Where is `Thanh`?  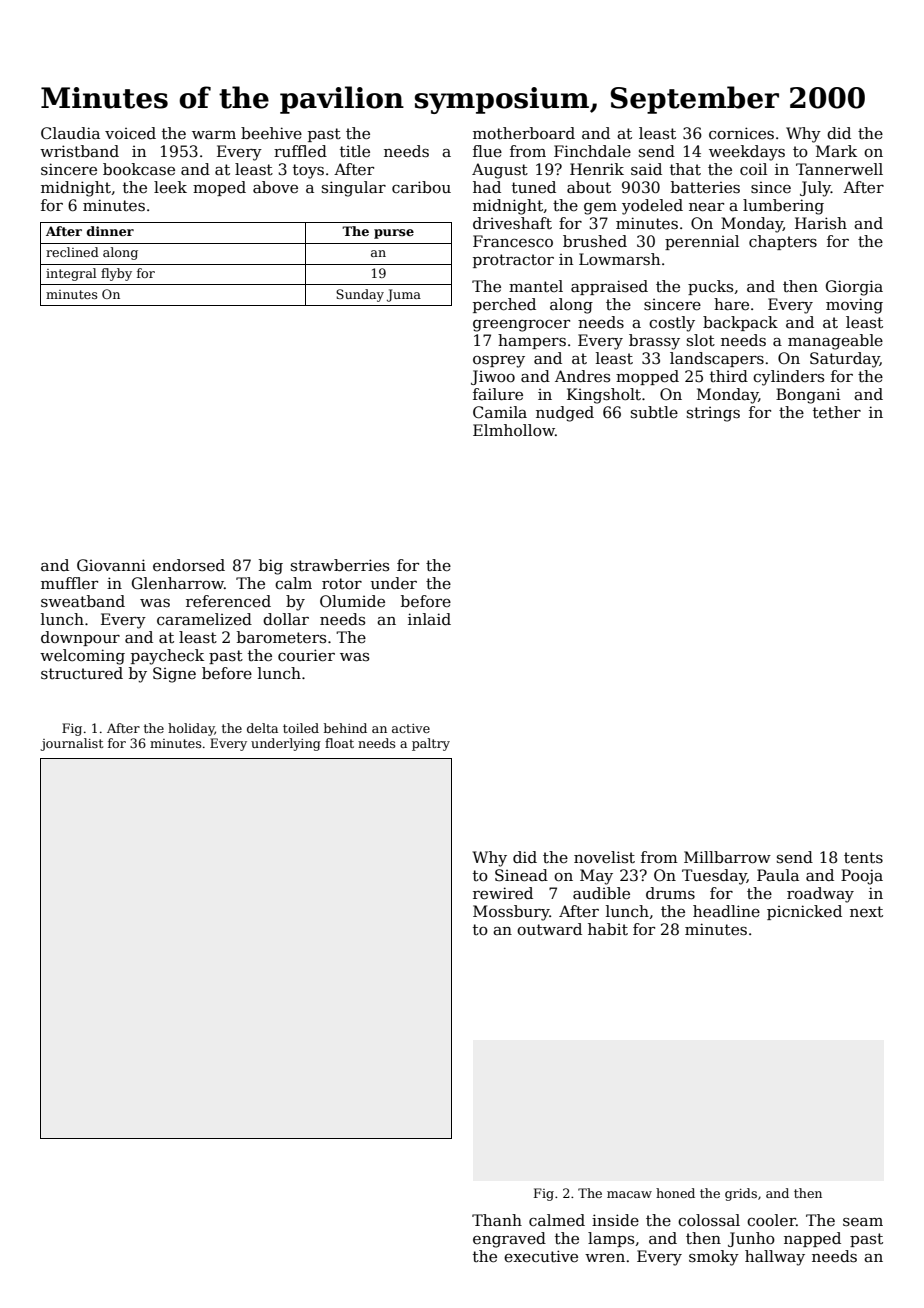
Thanh is located at coordinates (497, 1220).
